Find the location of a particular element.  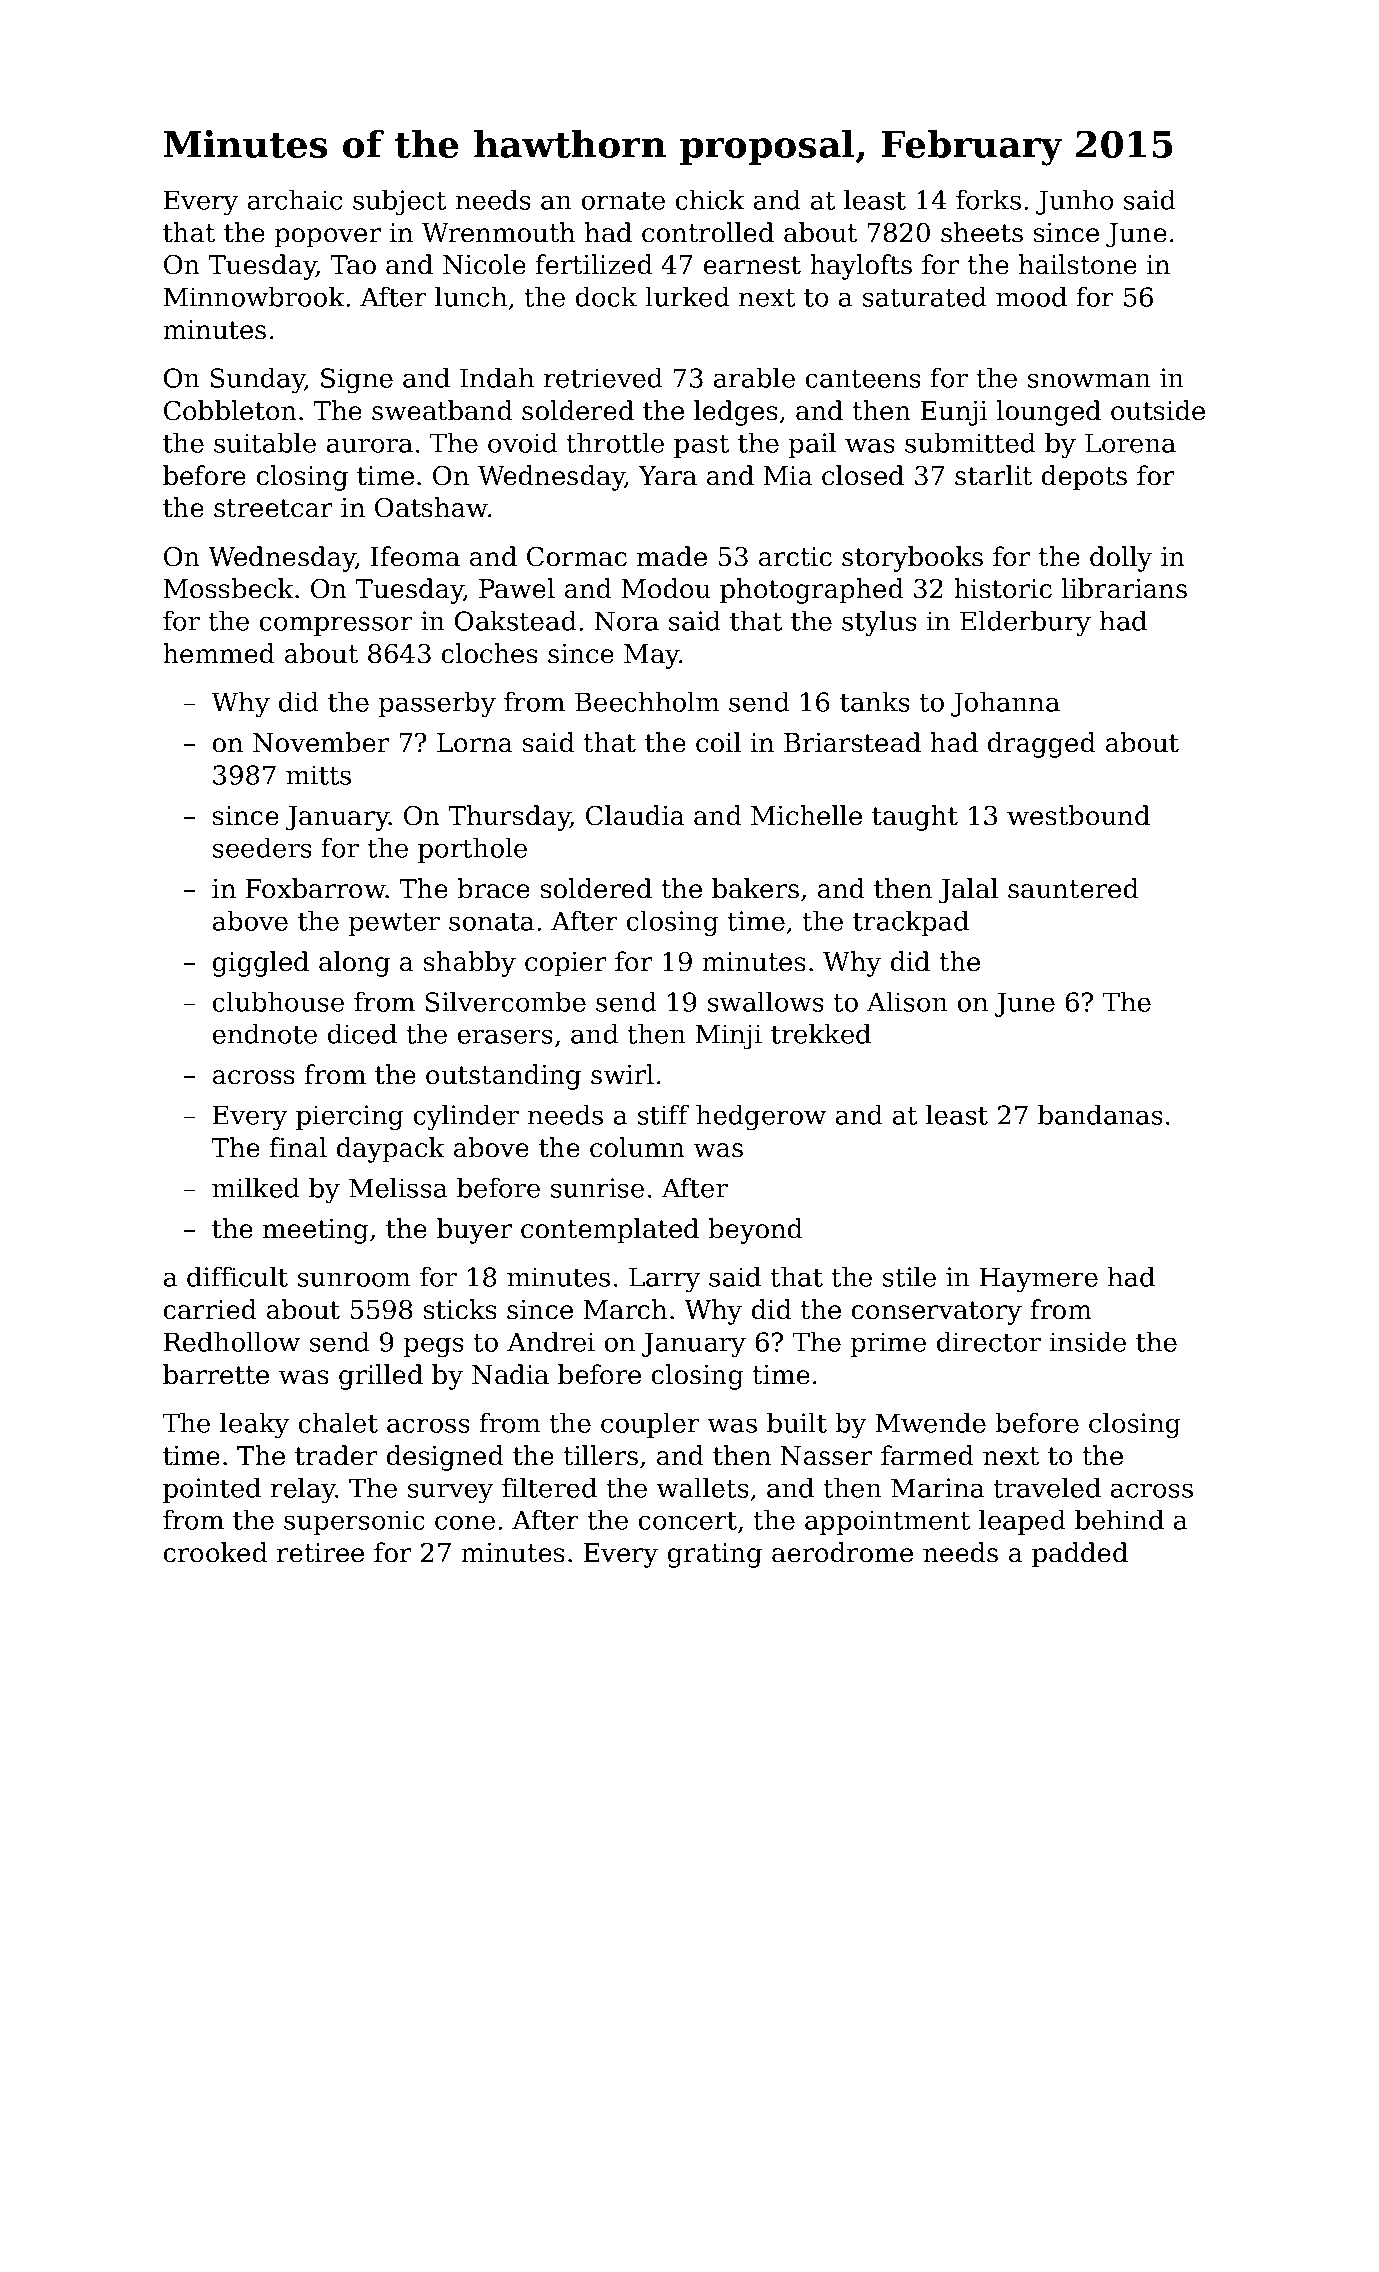

lunch is located at coordinates (471, 297).
